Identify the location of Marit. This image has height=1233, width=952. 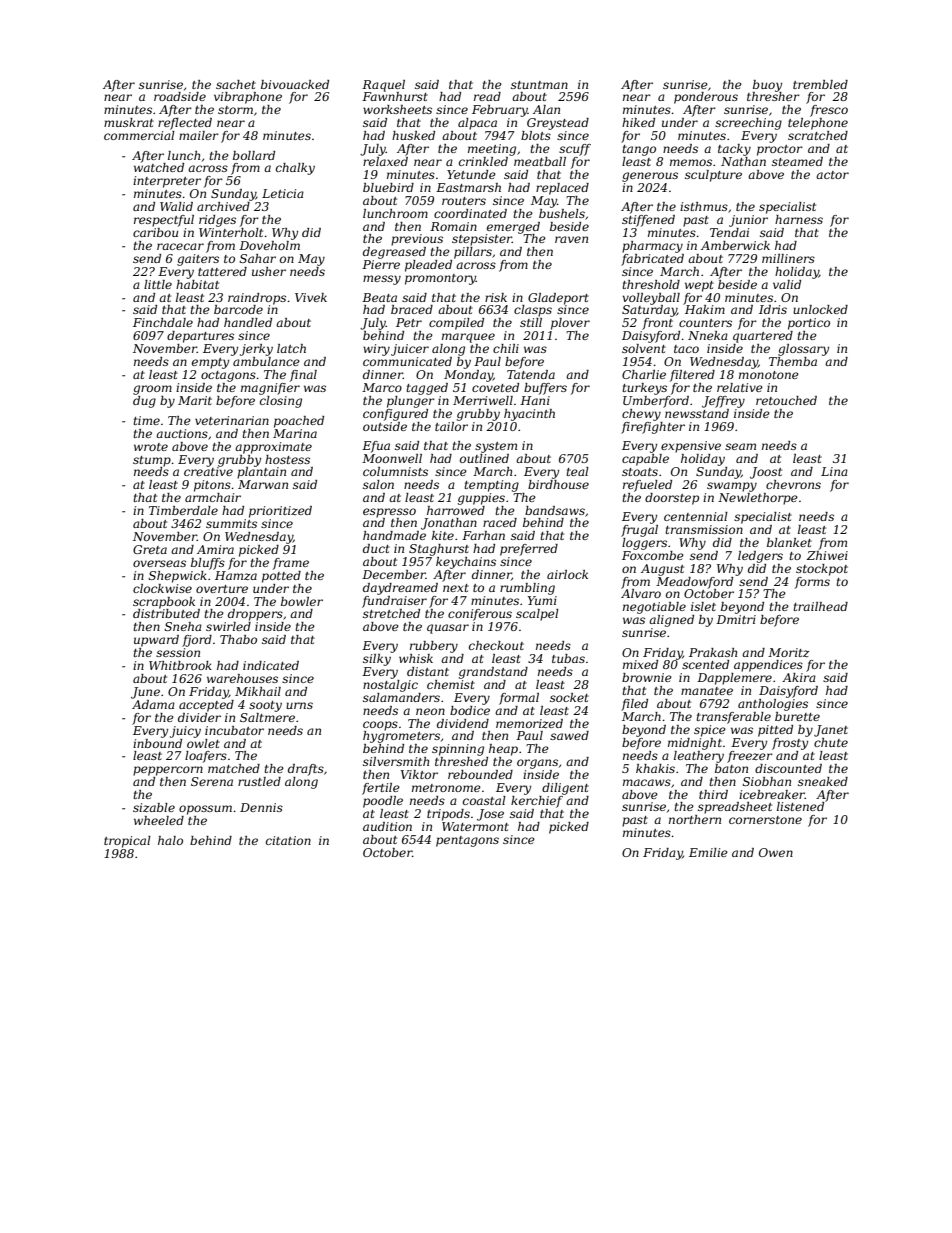
(195, 400).
